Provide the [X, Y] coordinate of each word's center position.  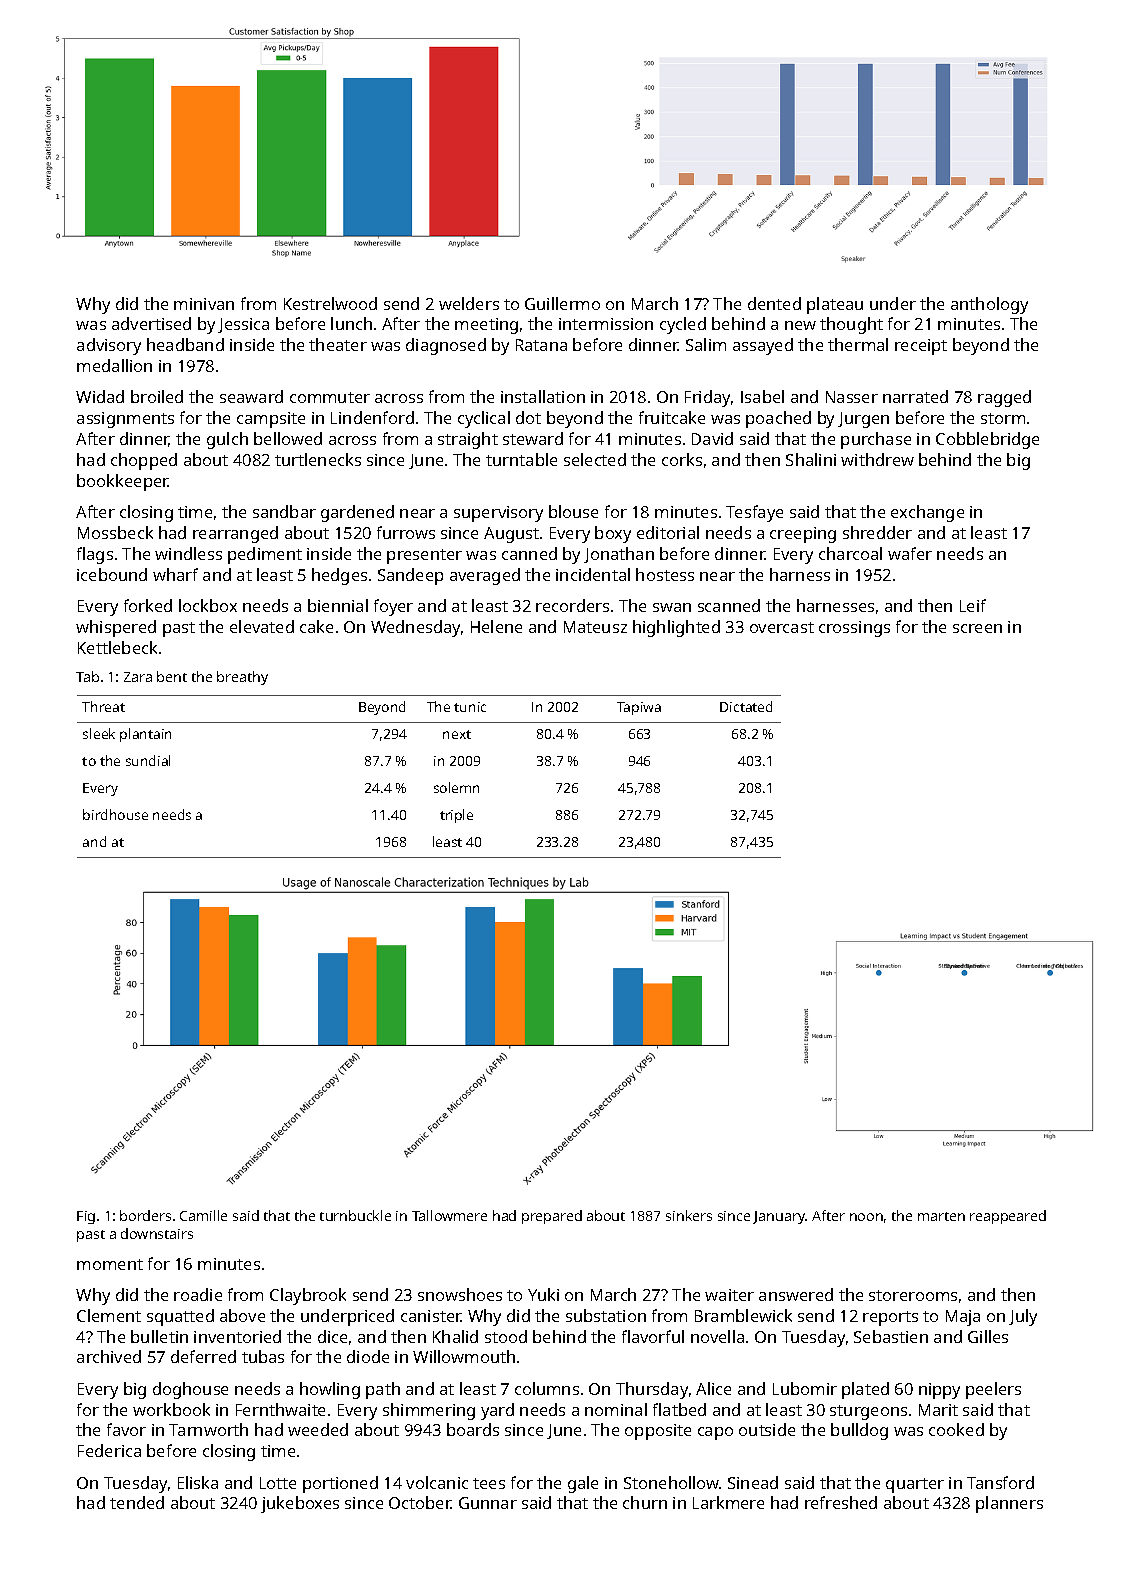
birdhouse [115, 814]
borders [145, 1215]
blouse [573, 511]
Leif [973, 605]
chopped [144, 461]
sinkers [689, 1215]
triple [456, 816]
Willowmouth [464, 1356]
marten [941, 1216]
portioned [340, 1484]
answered [796, 1294]
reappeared [1008, 1217]
